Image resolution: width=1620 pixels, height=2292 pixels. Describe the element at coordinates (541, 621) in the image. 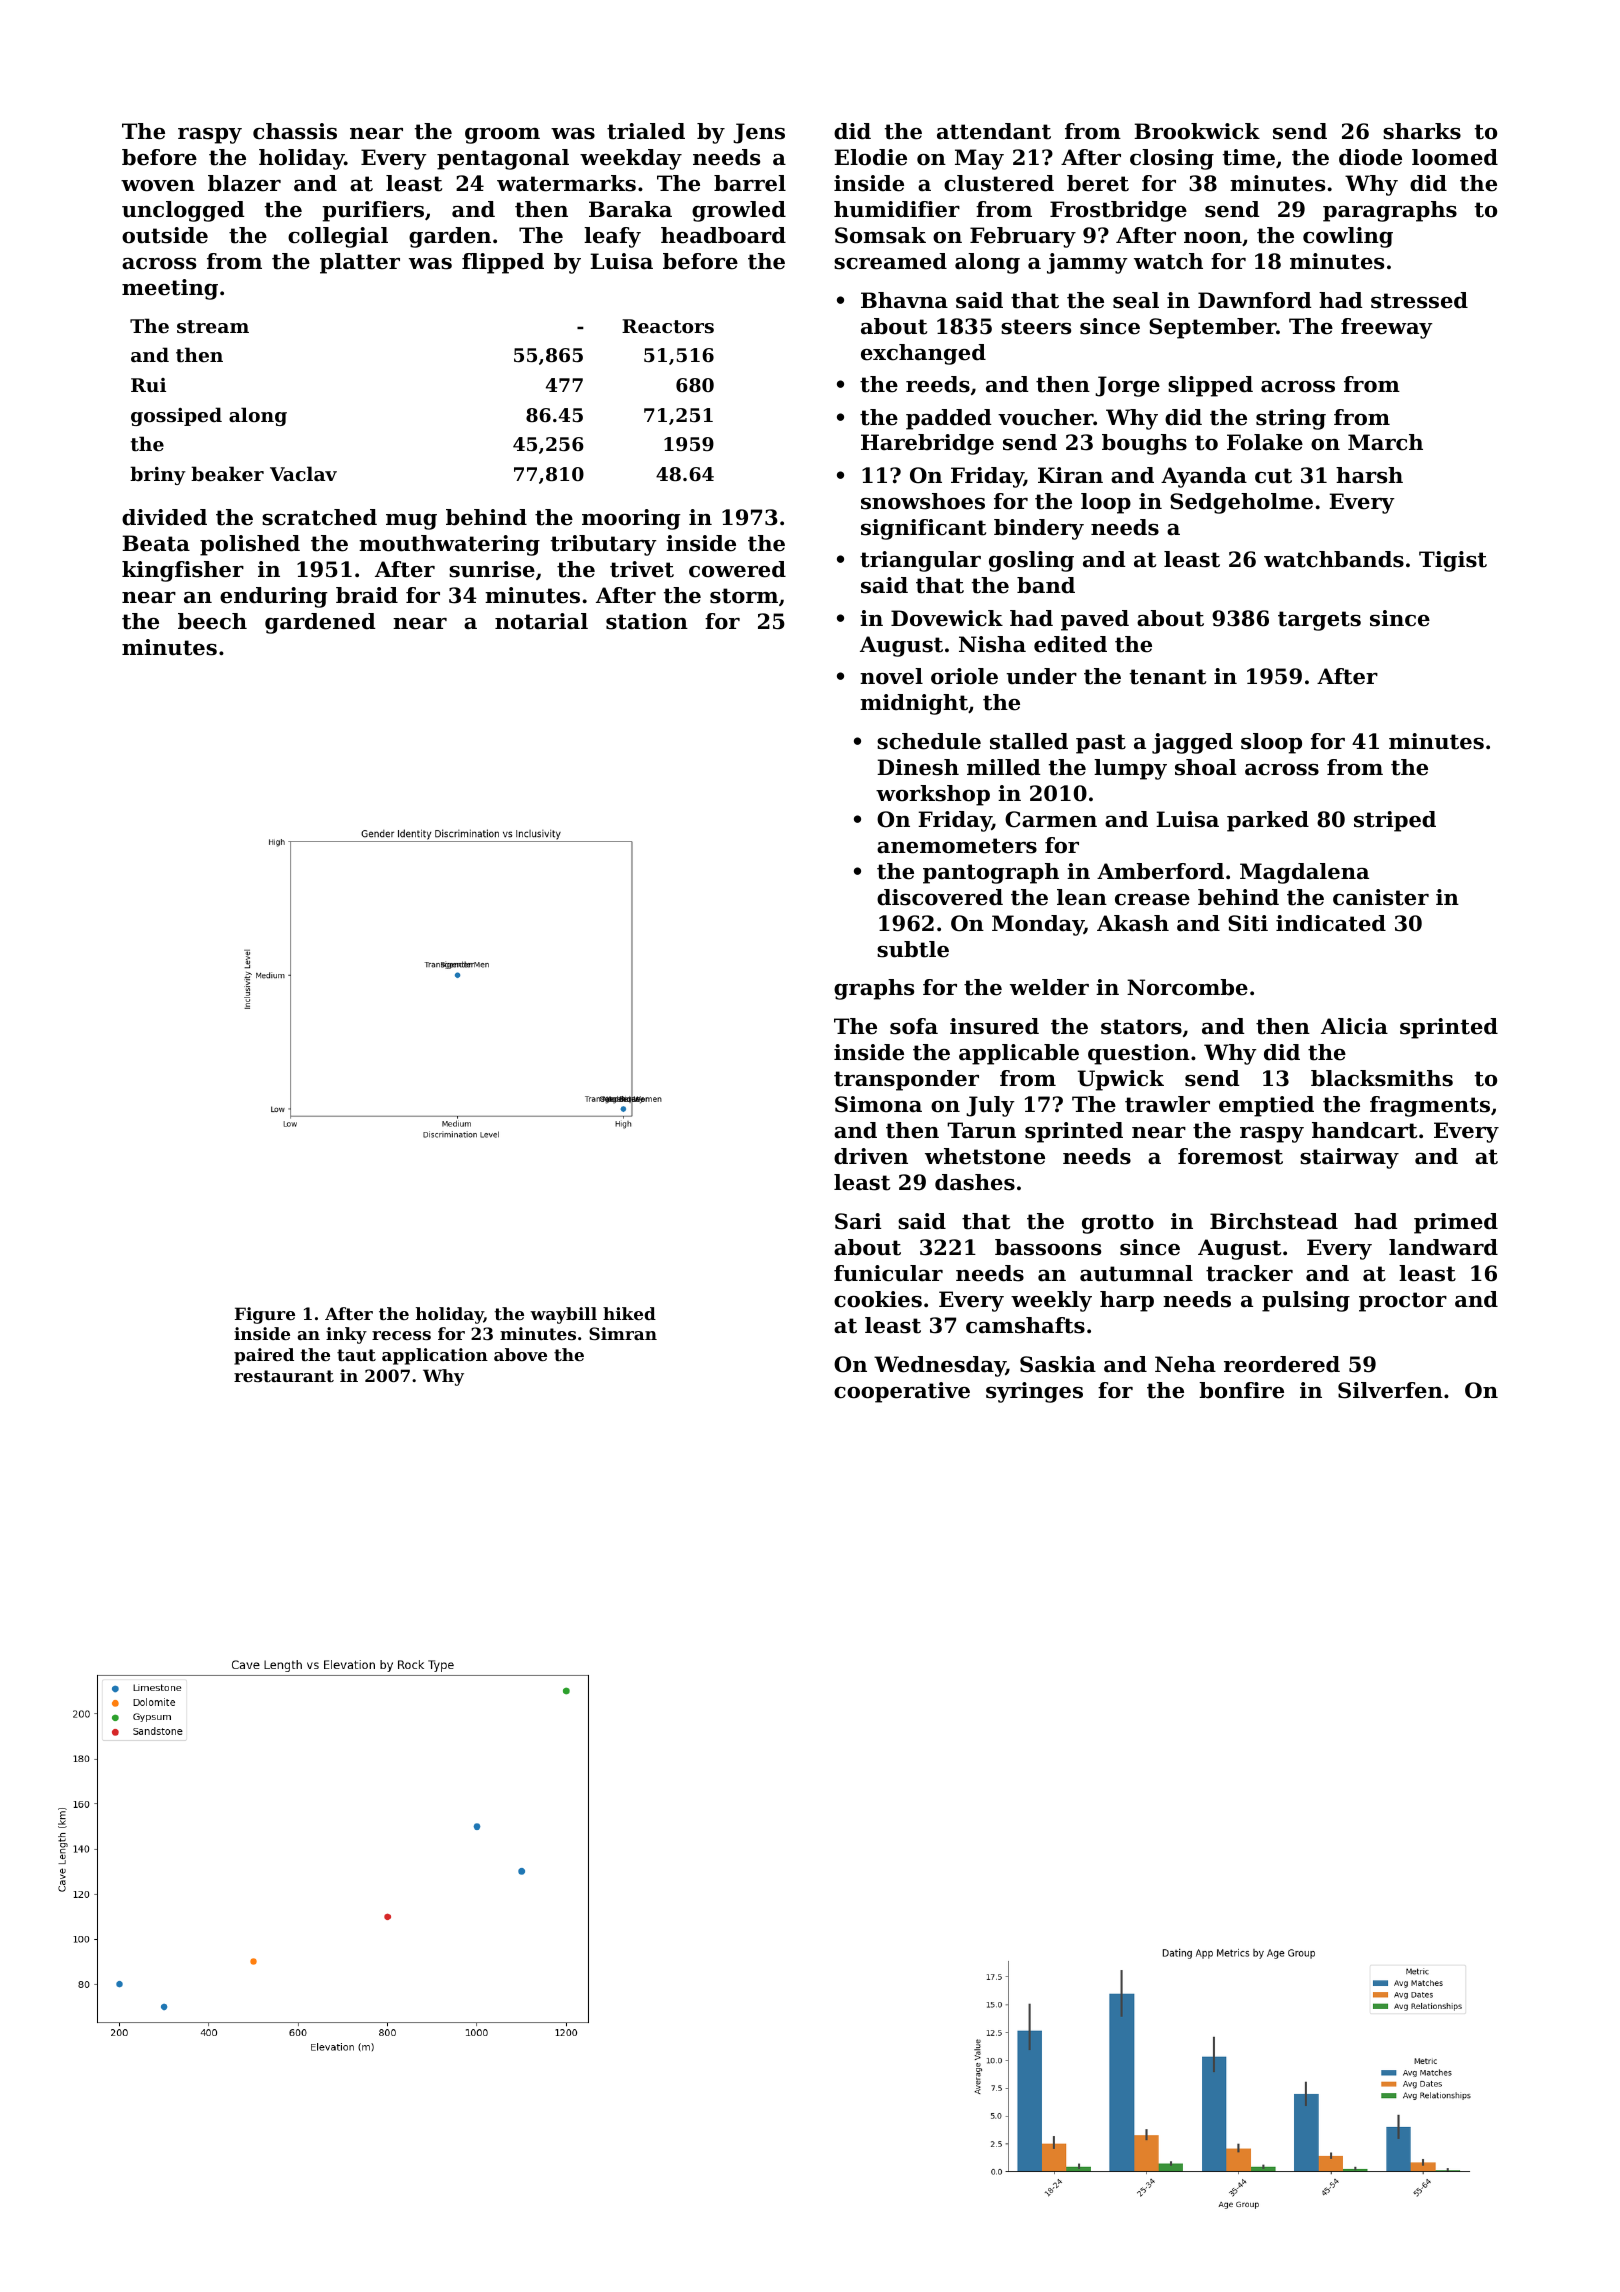

I see `notarial` at that location.
